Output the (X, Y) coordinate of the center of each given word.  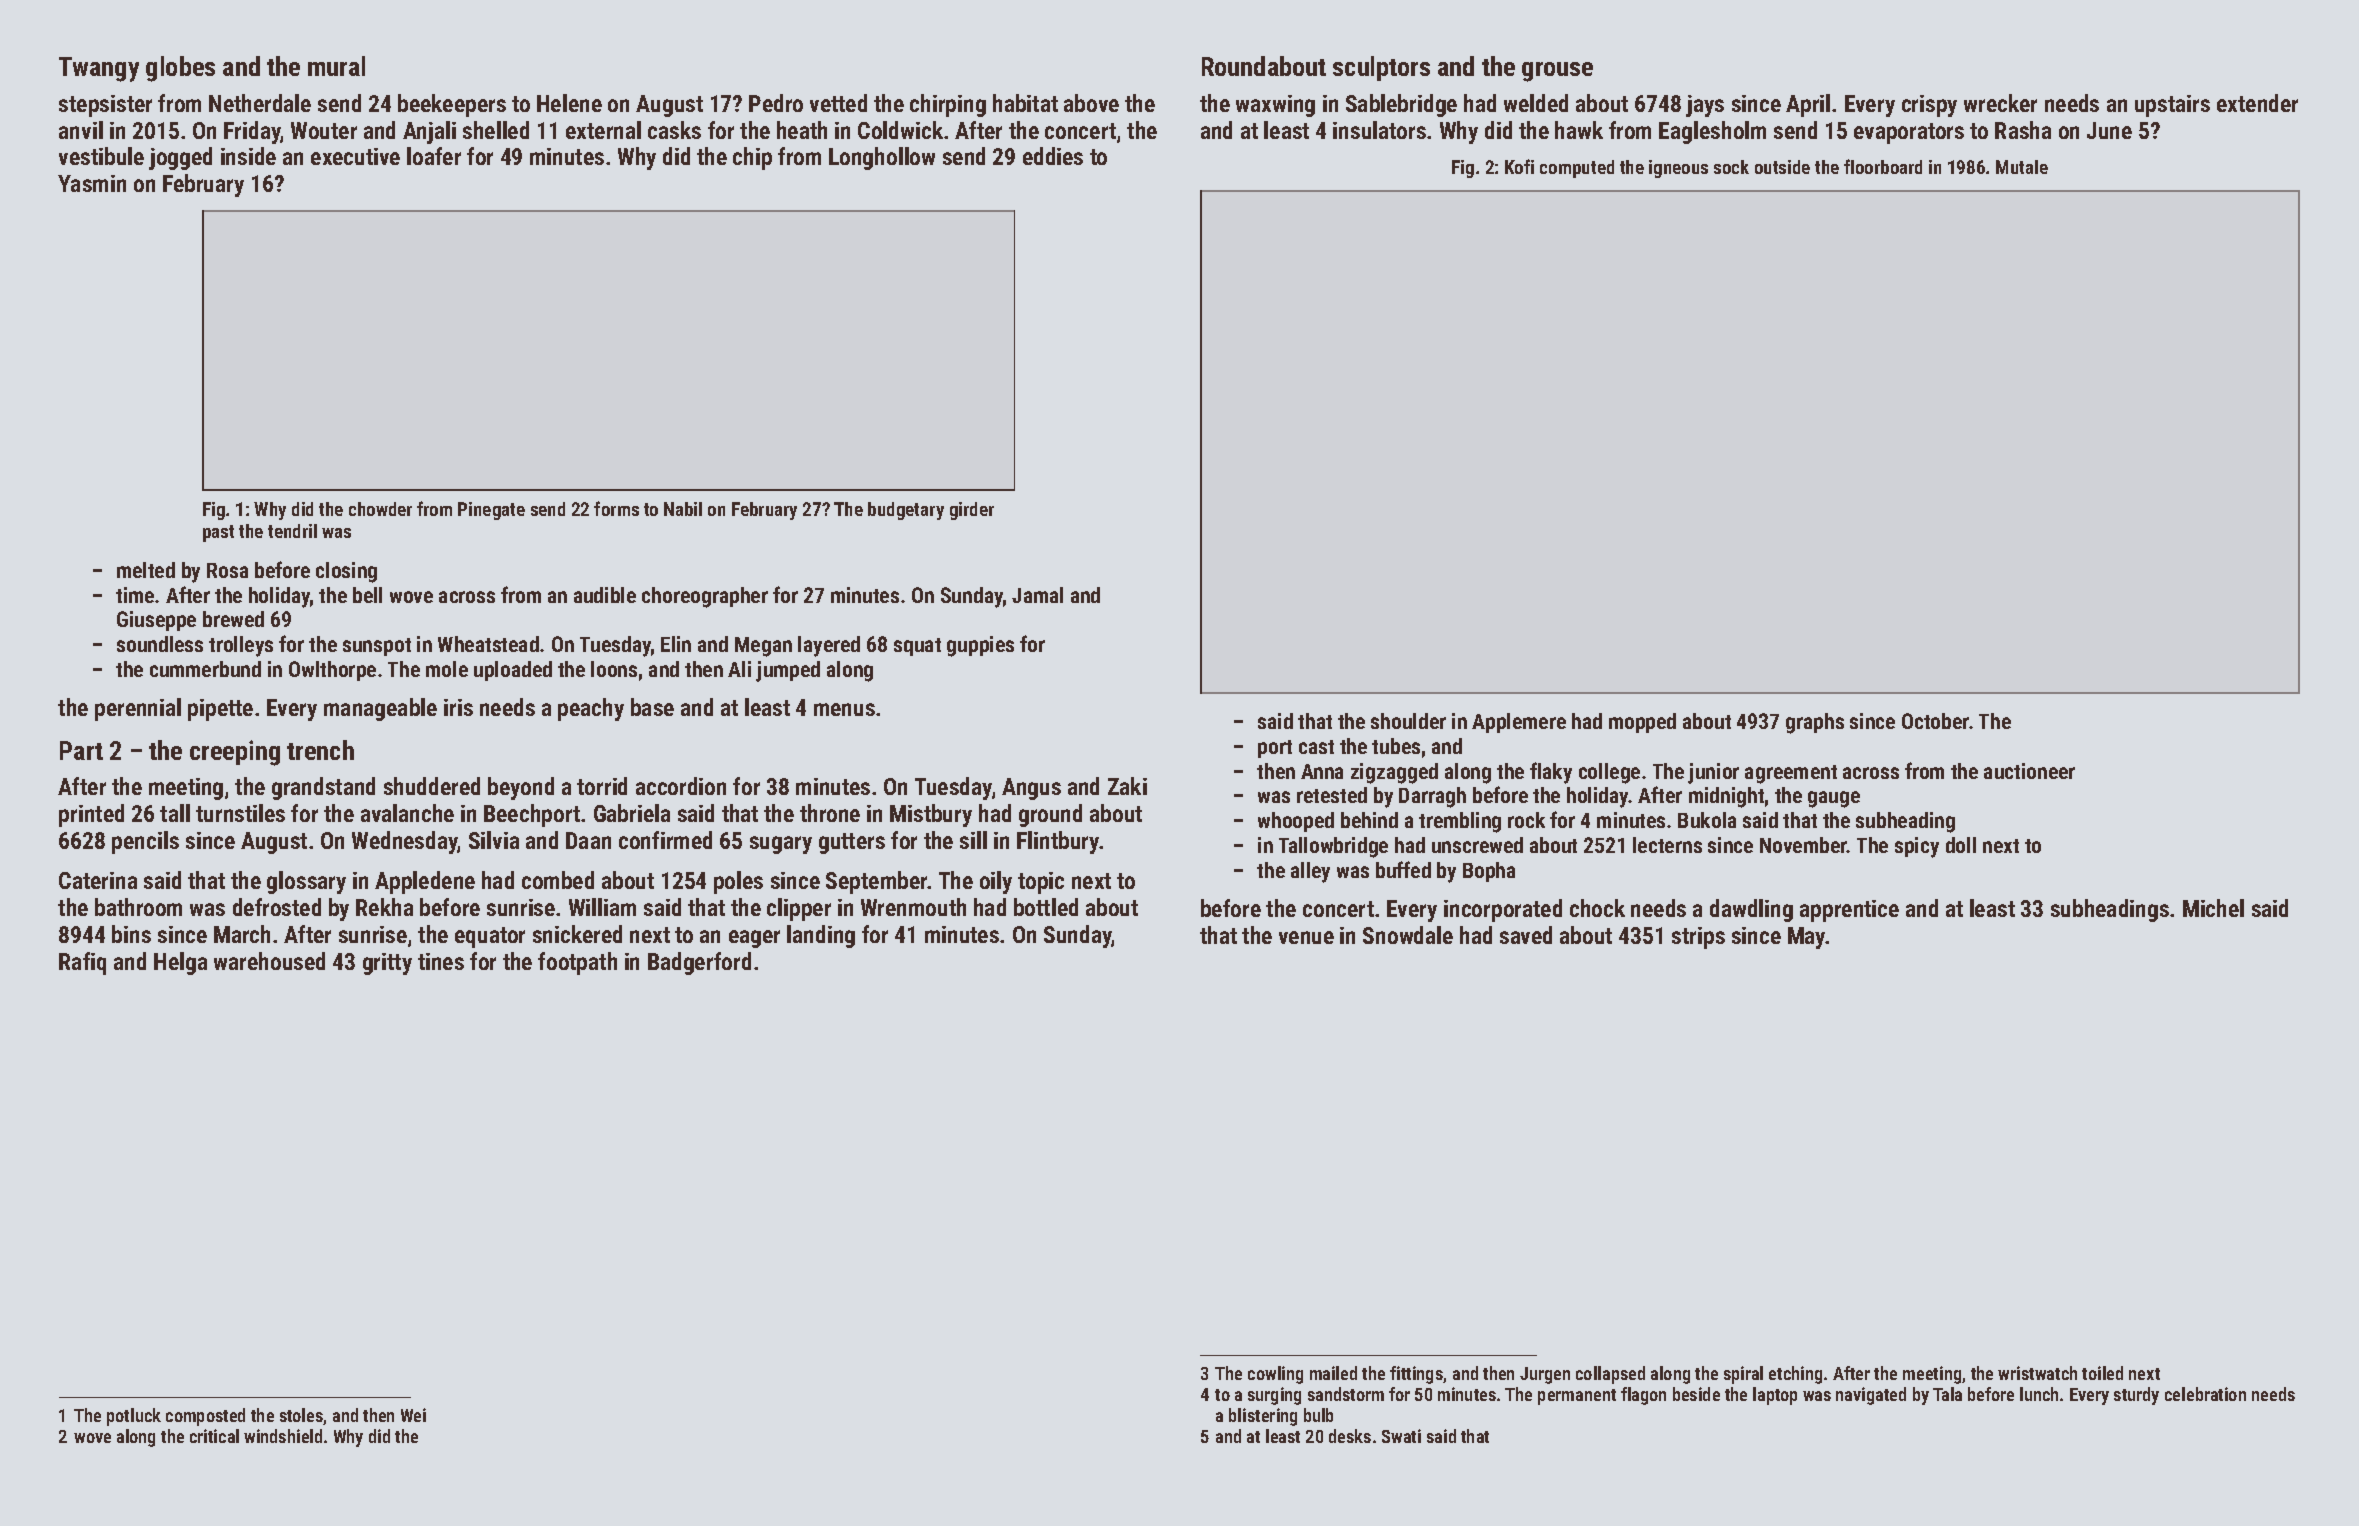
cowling (1275, 1375)
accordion (681, 786)
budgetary (906, 511)
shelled (496, 130)
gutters (852, 843)
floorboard (1883, 166)
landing (821, 936)
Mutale (2022, 167)
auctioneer (2029, 771)
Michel (2213, 908)
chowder (380, 509)
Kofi (1519, 166)
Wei (413, 1415)
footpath (577, 963)
